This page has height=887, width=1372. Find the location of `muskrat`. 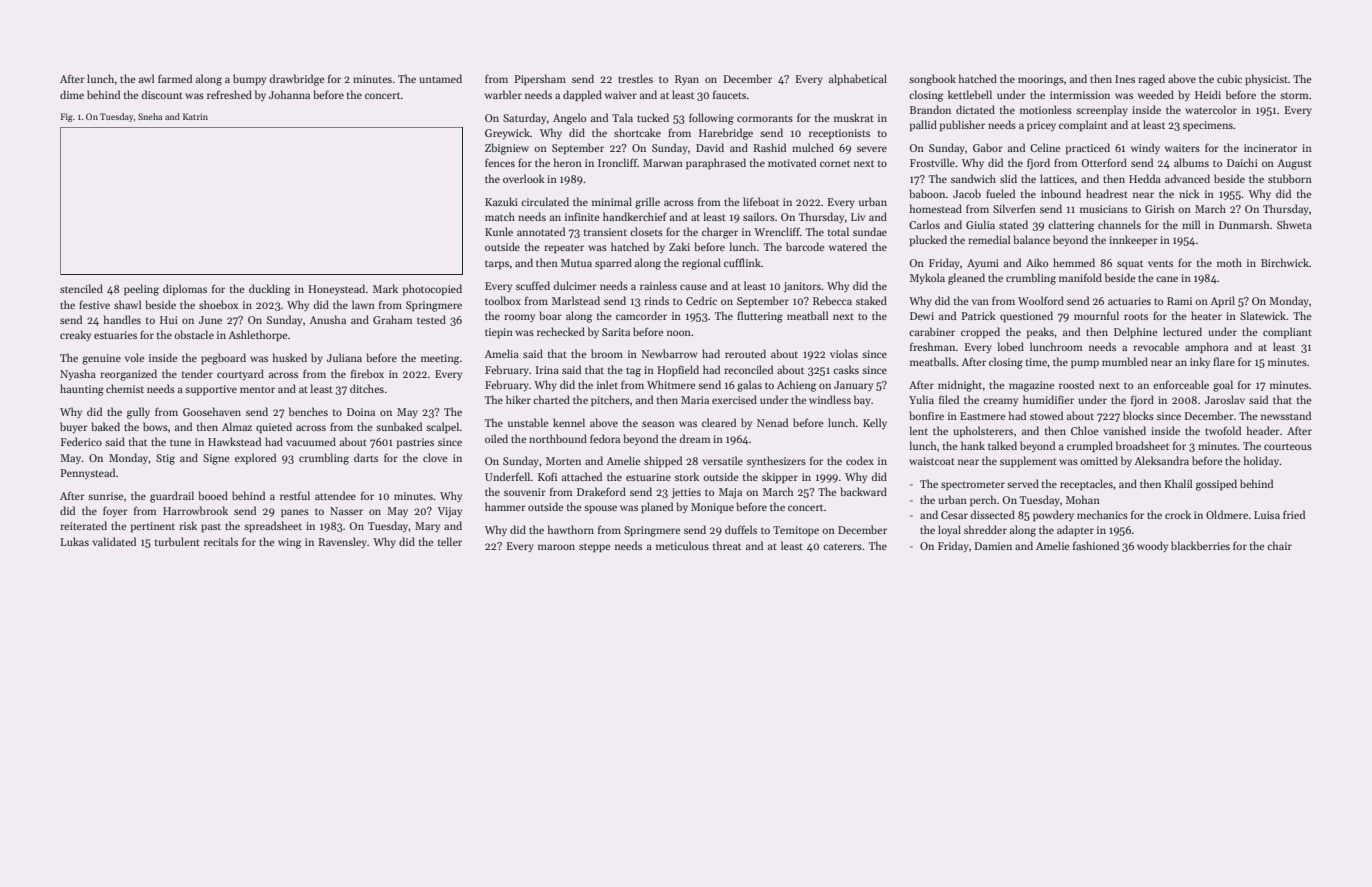

muskrat is located at coordinates (854, 117).
